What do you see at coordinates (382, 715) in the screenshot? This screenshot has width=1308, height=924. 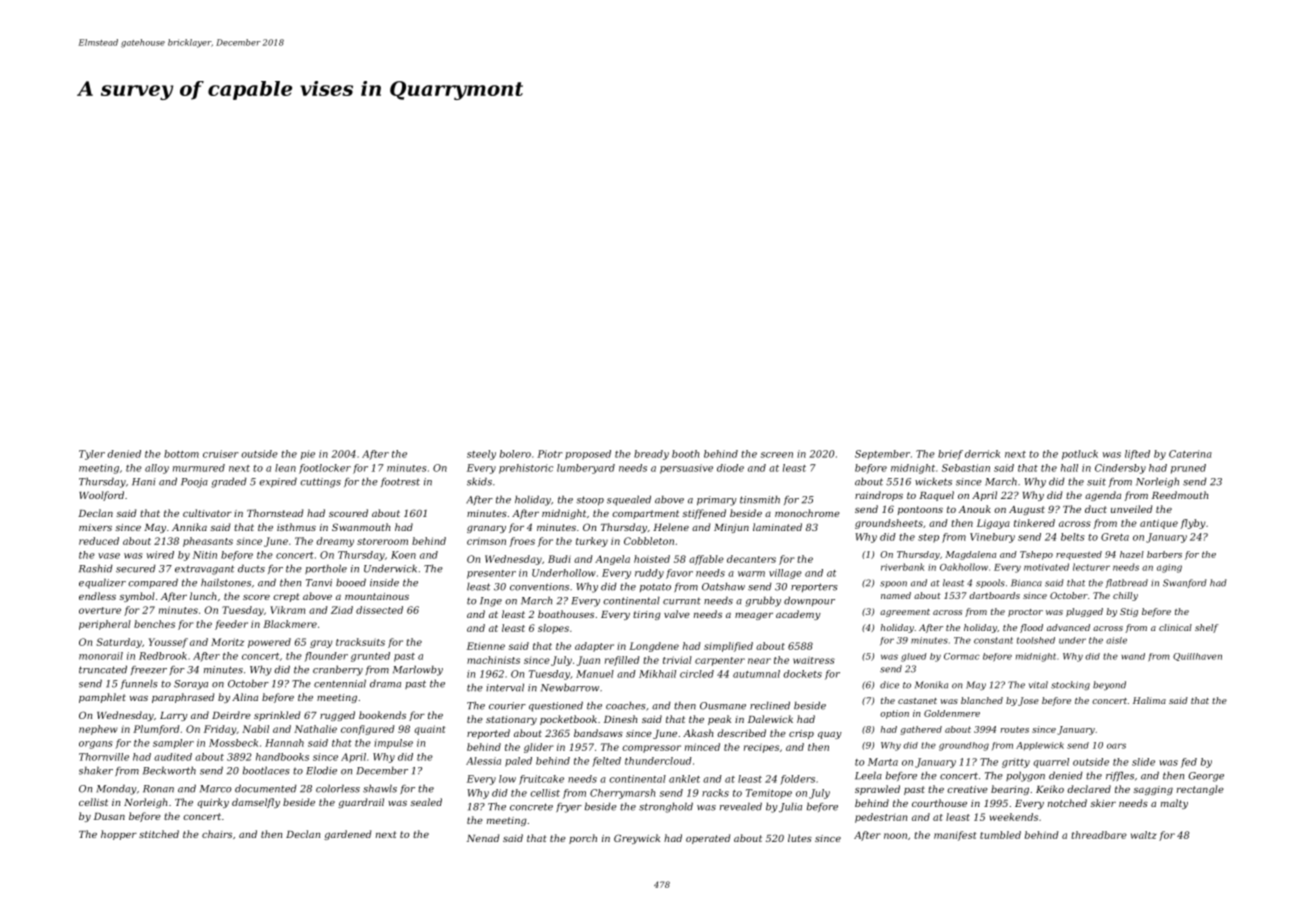 I see `bookends` at bounding box center [382, 715].
